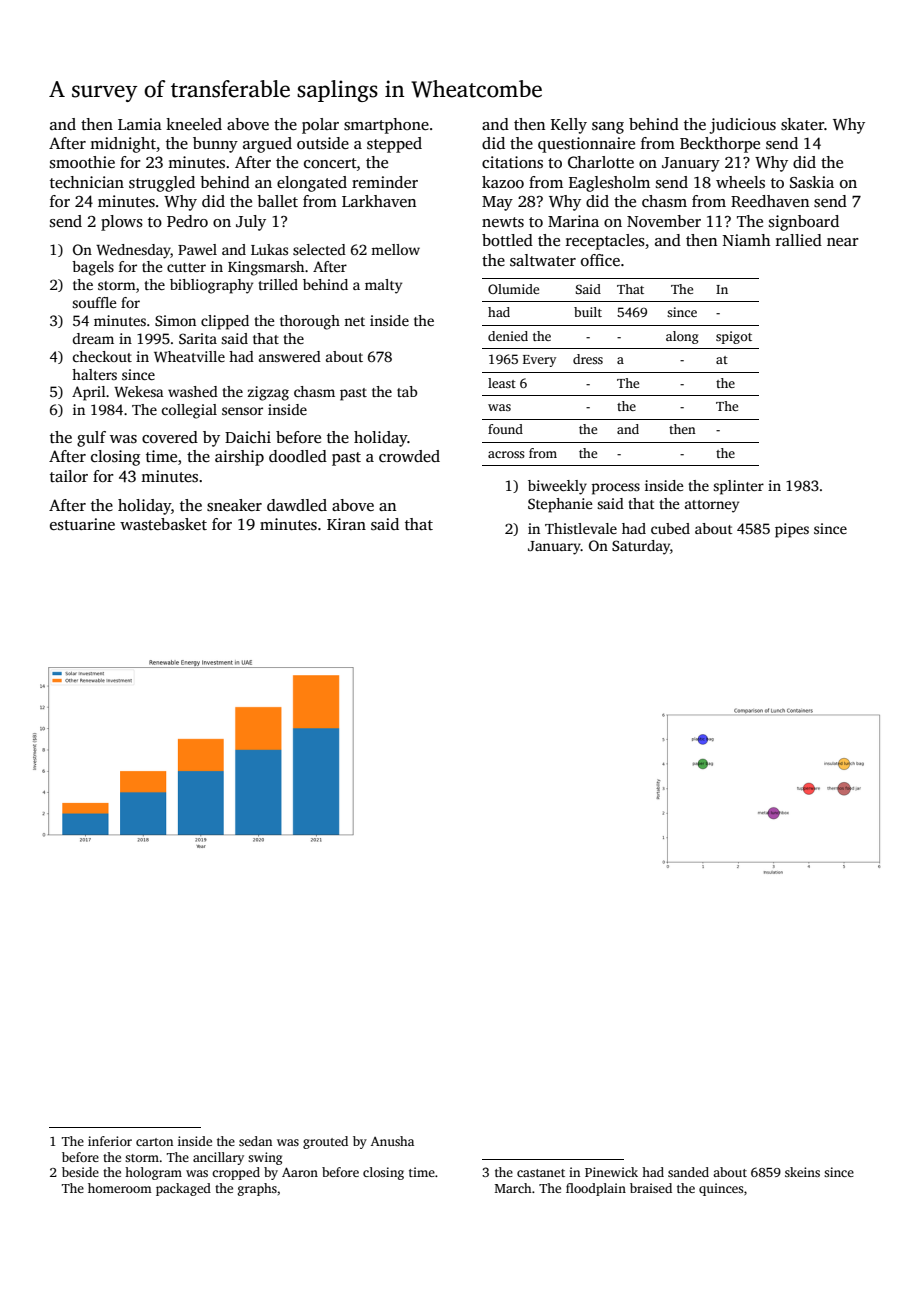 The width and height of the screenshot is (924, 1308). What do you see at coordinates (688, 1172) in the screenshot?
I see `sanded` at bounding box center [688, 1172].
